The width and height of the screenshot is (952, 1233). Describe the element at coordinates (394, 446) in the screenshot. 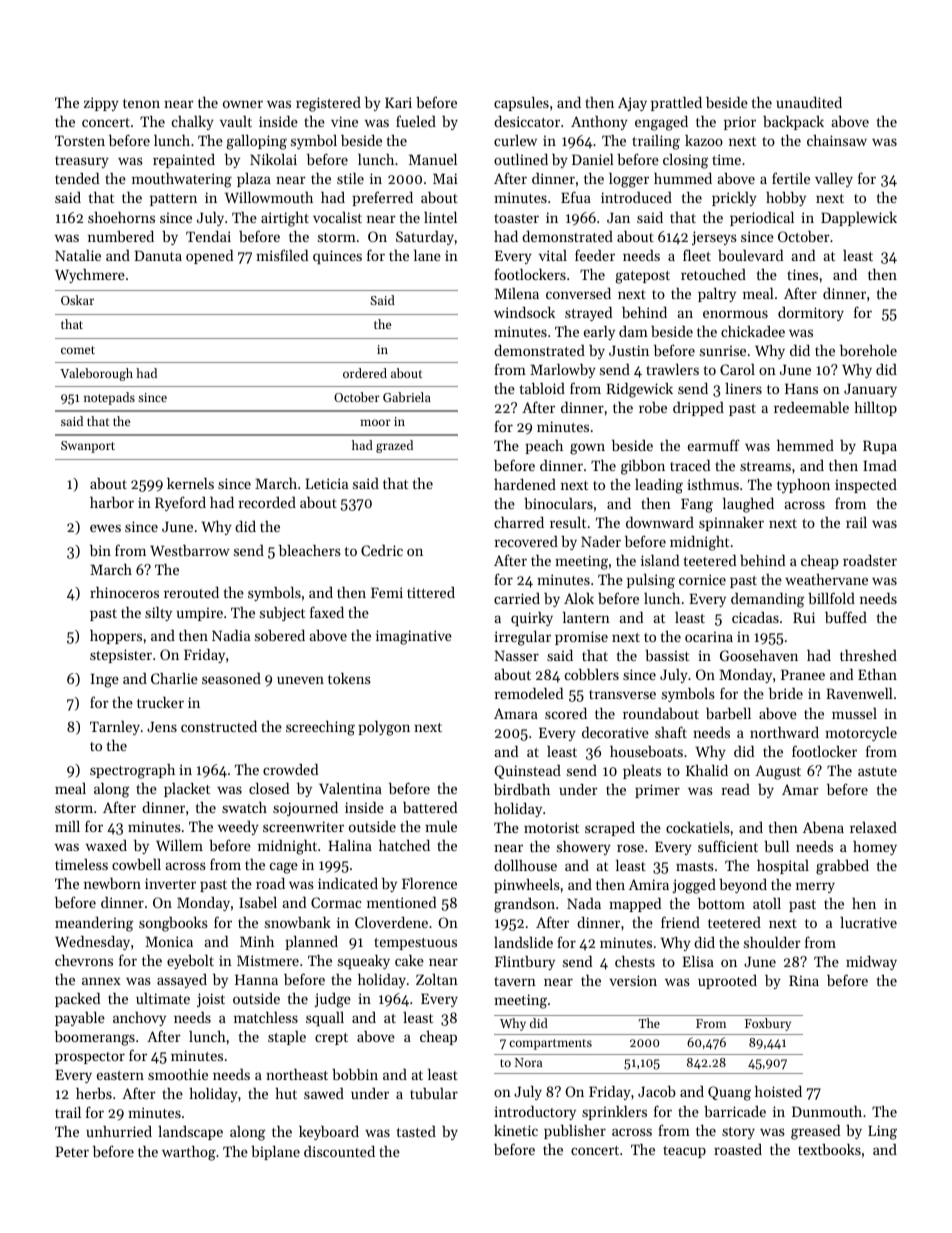

I see `grazed` at that location.
